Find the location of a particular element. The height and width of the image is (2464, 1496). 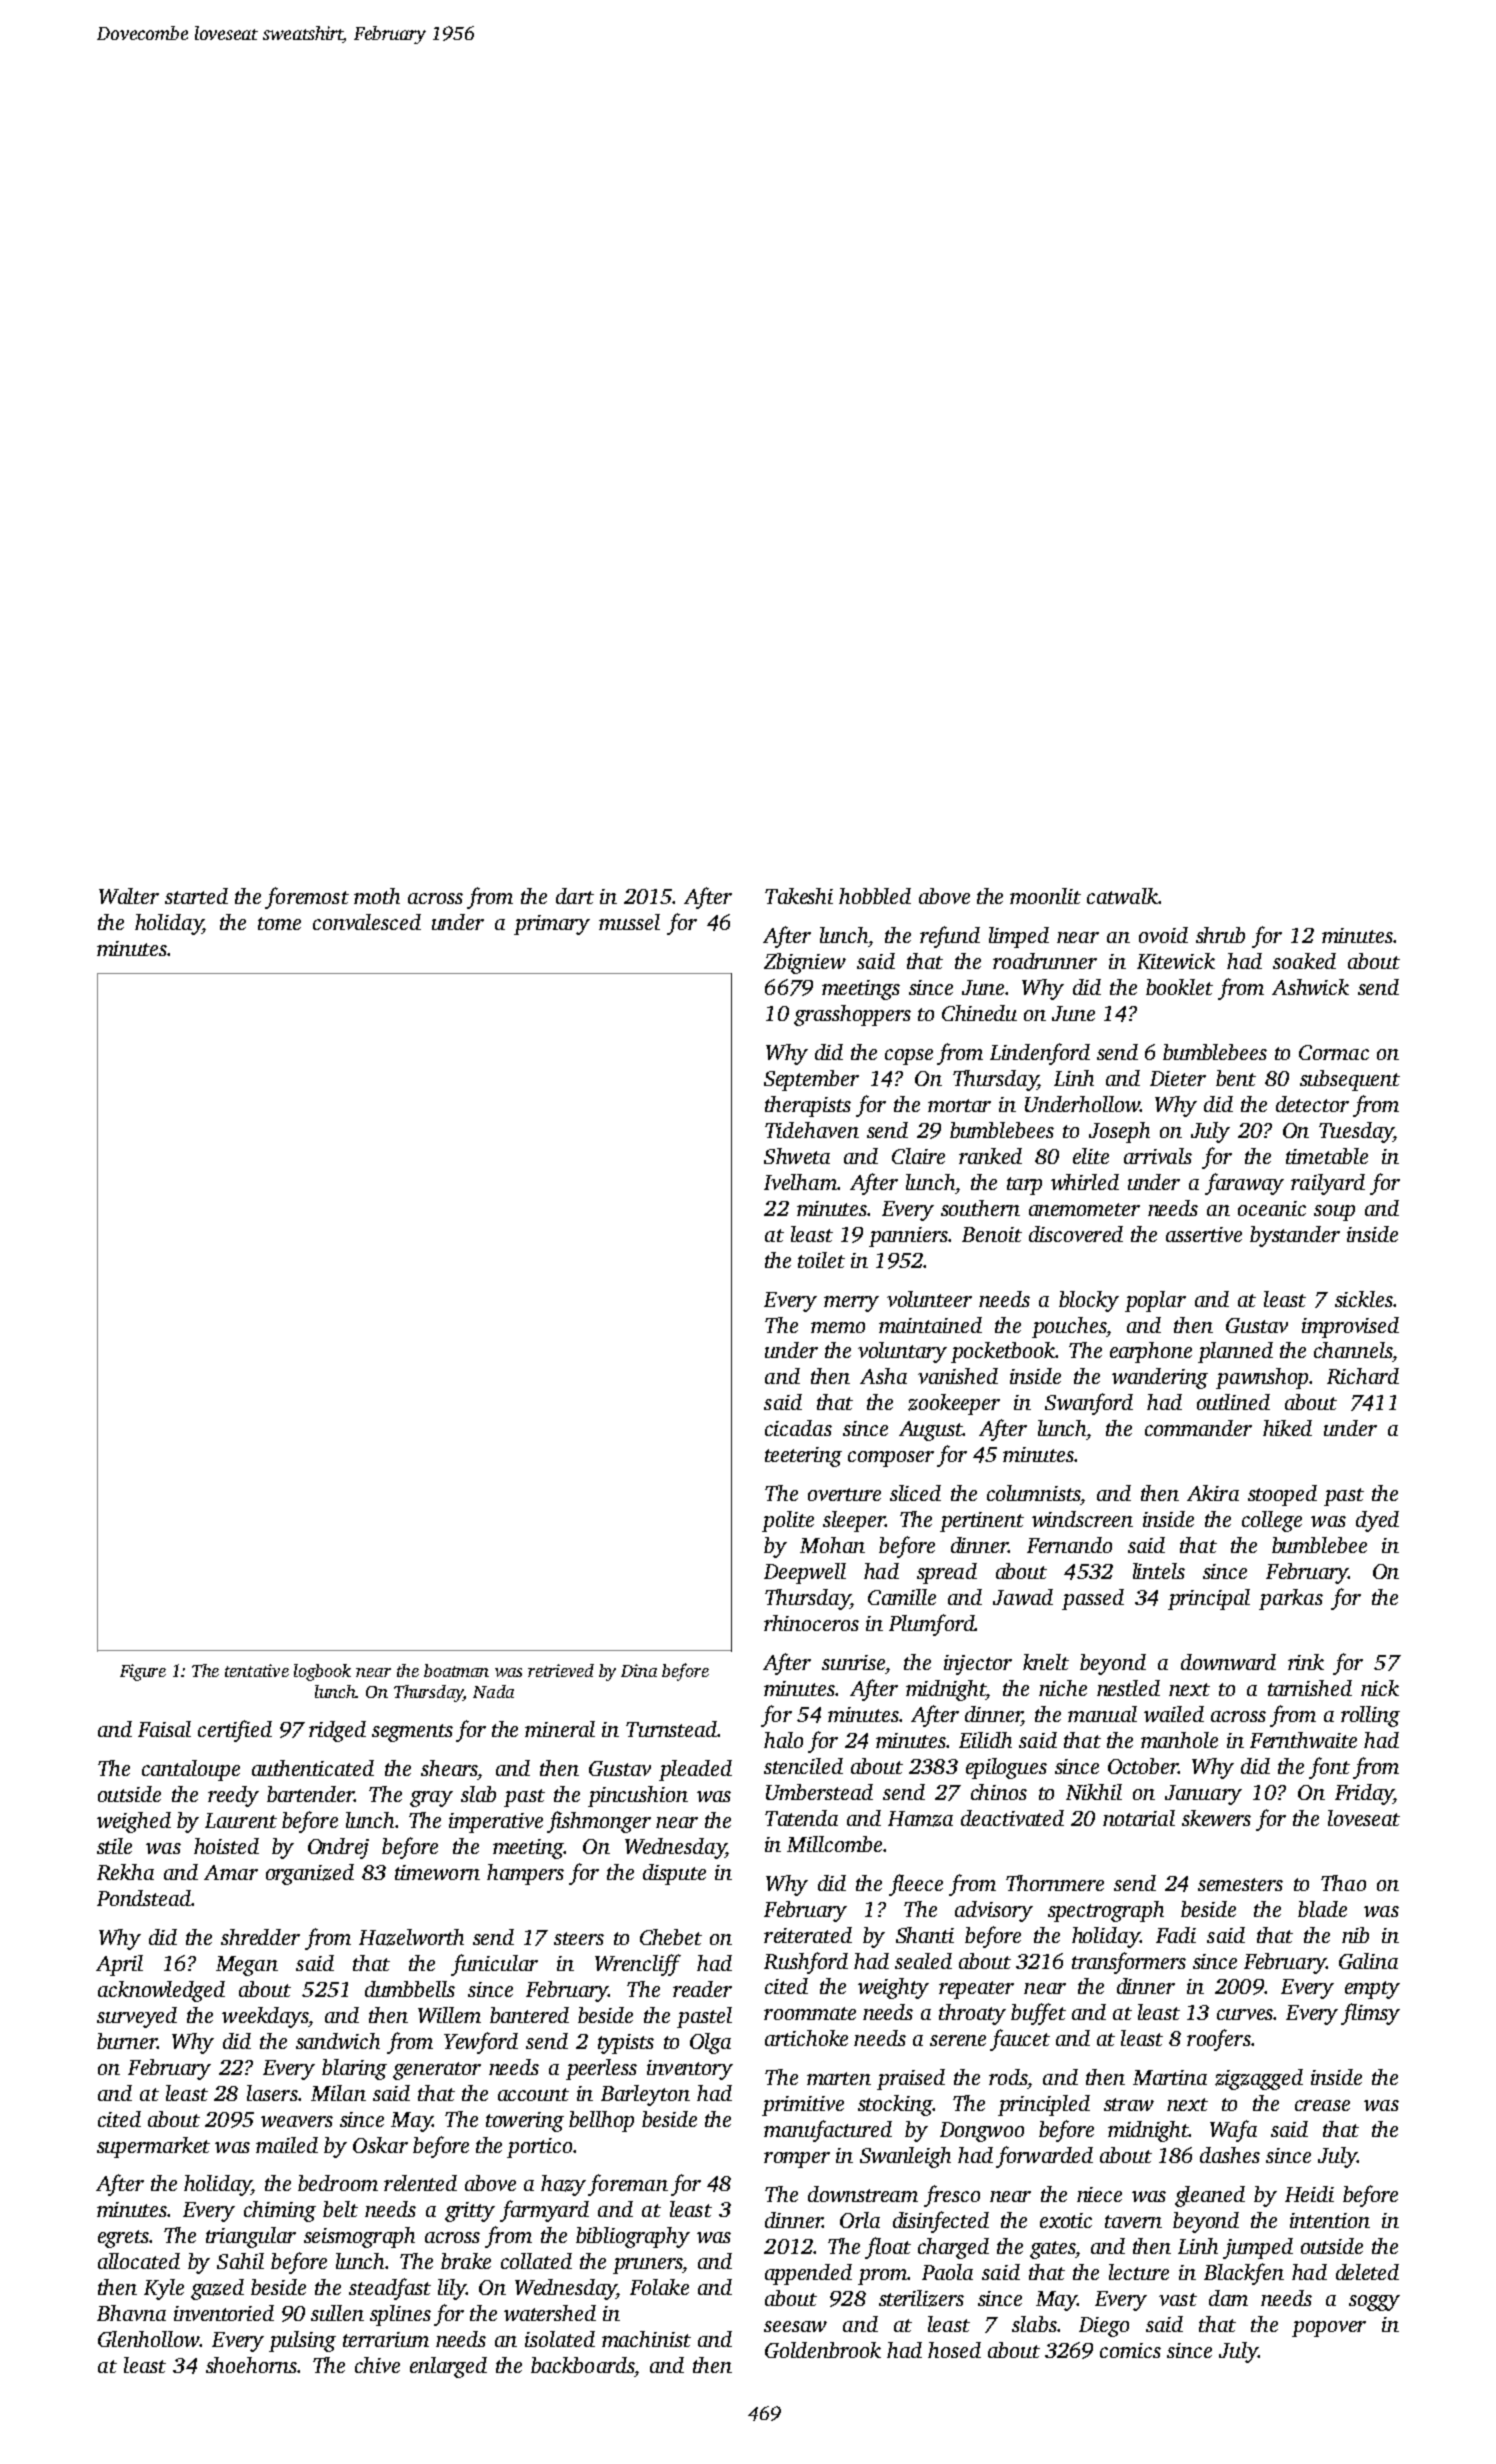

sunrise is located at coordinates (853, 1662).
